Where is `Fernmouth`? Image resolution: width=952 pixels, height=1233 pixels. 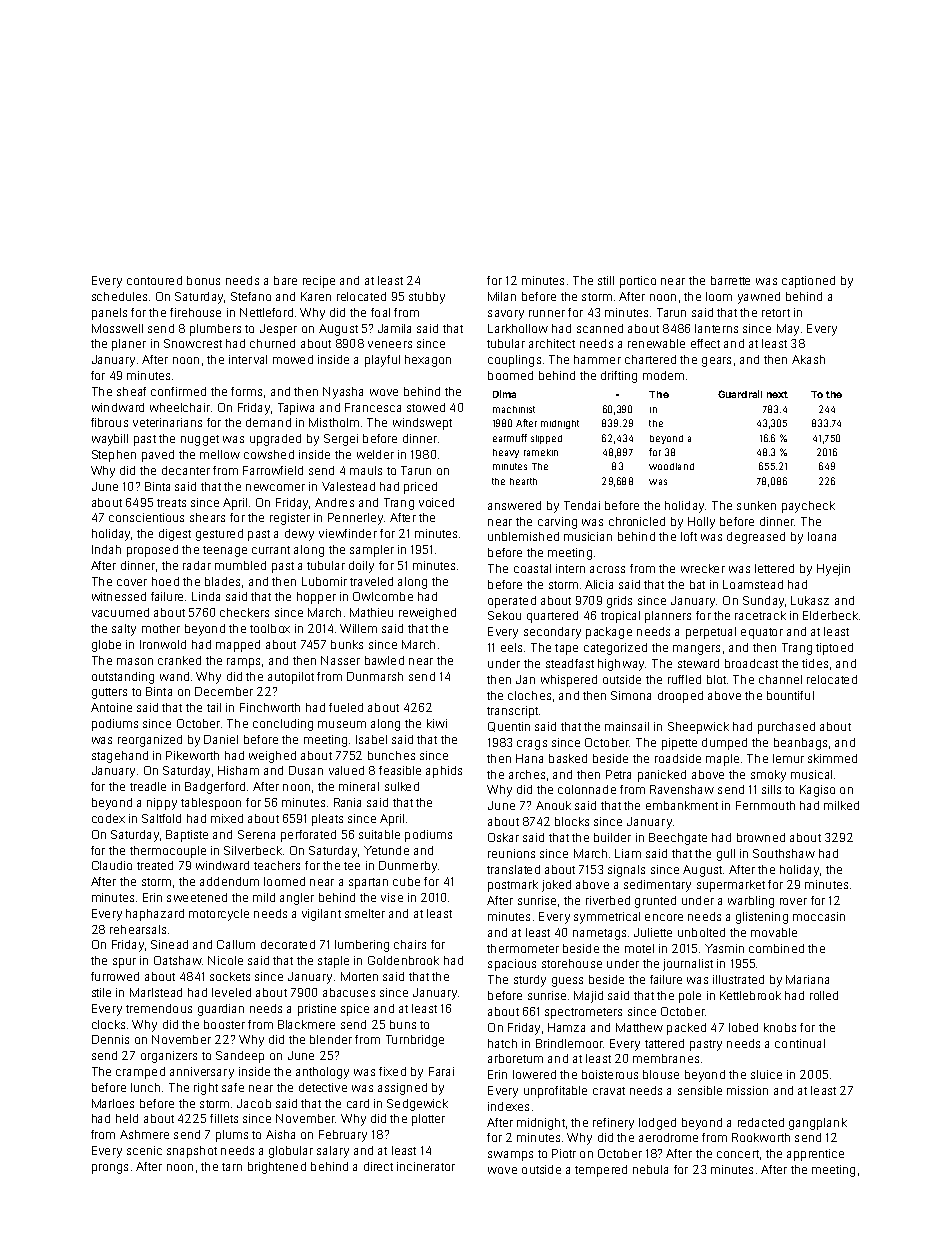
Fernmouth is located at coordinates (765, 805).
